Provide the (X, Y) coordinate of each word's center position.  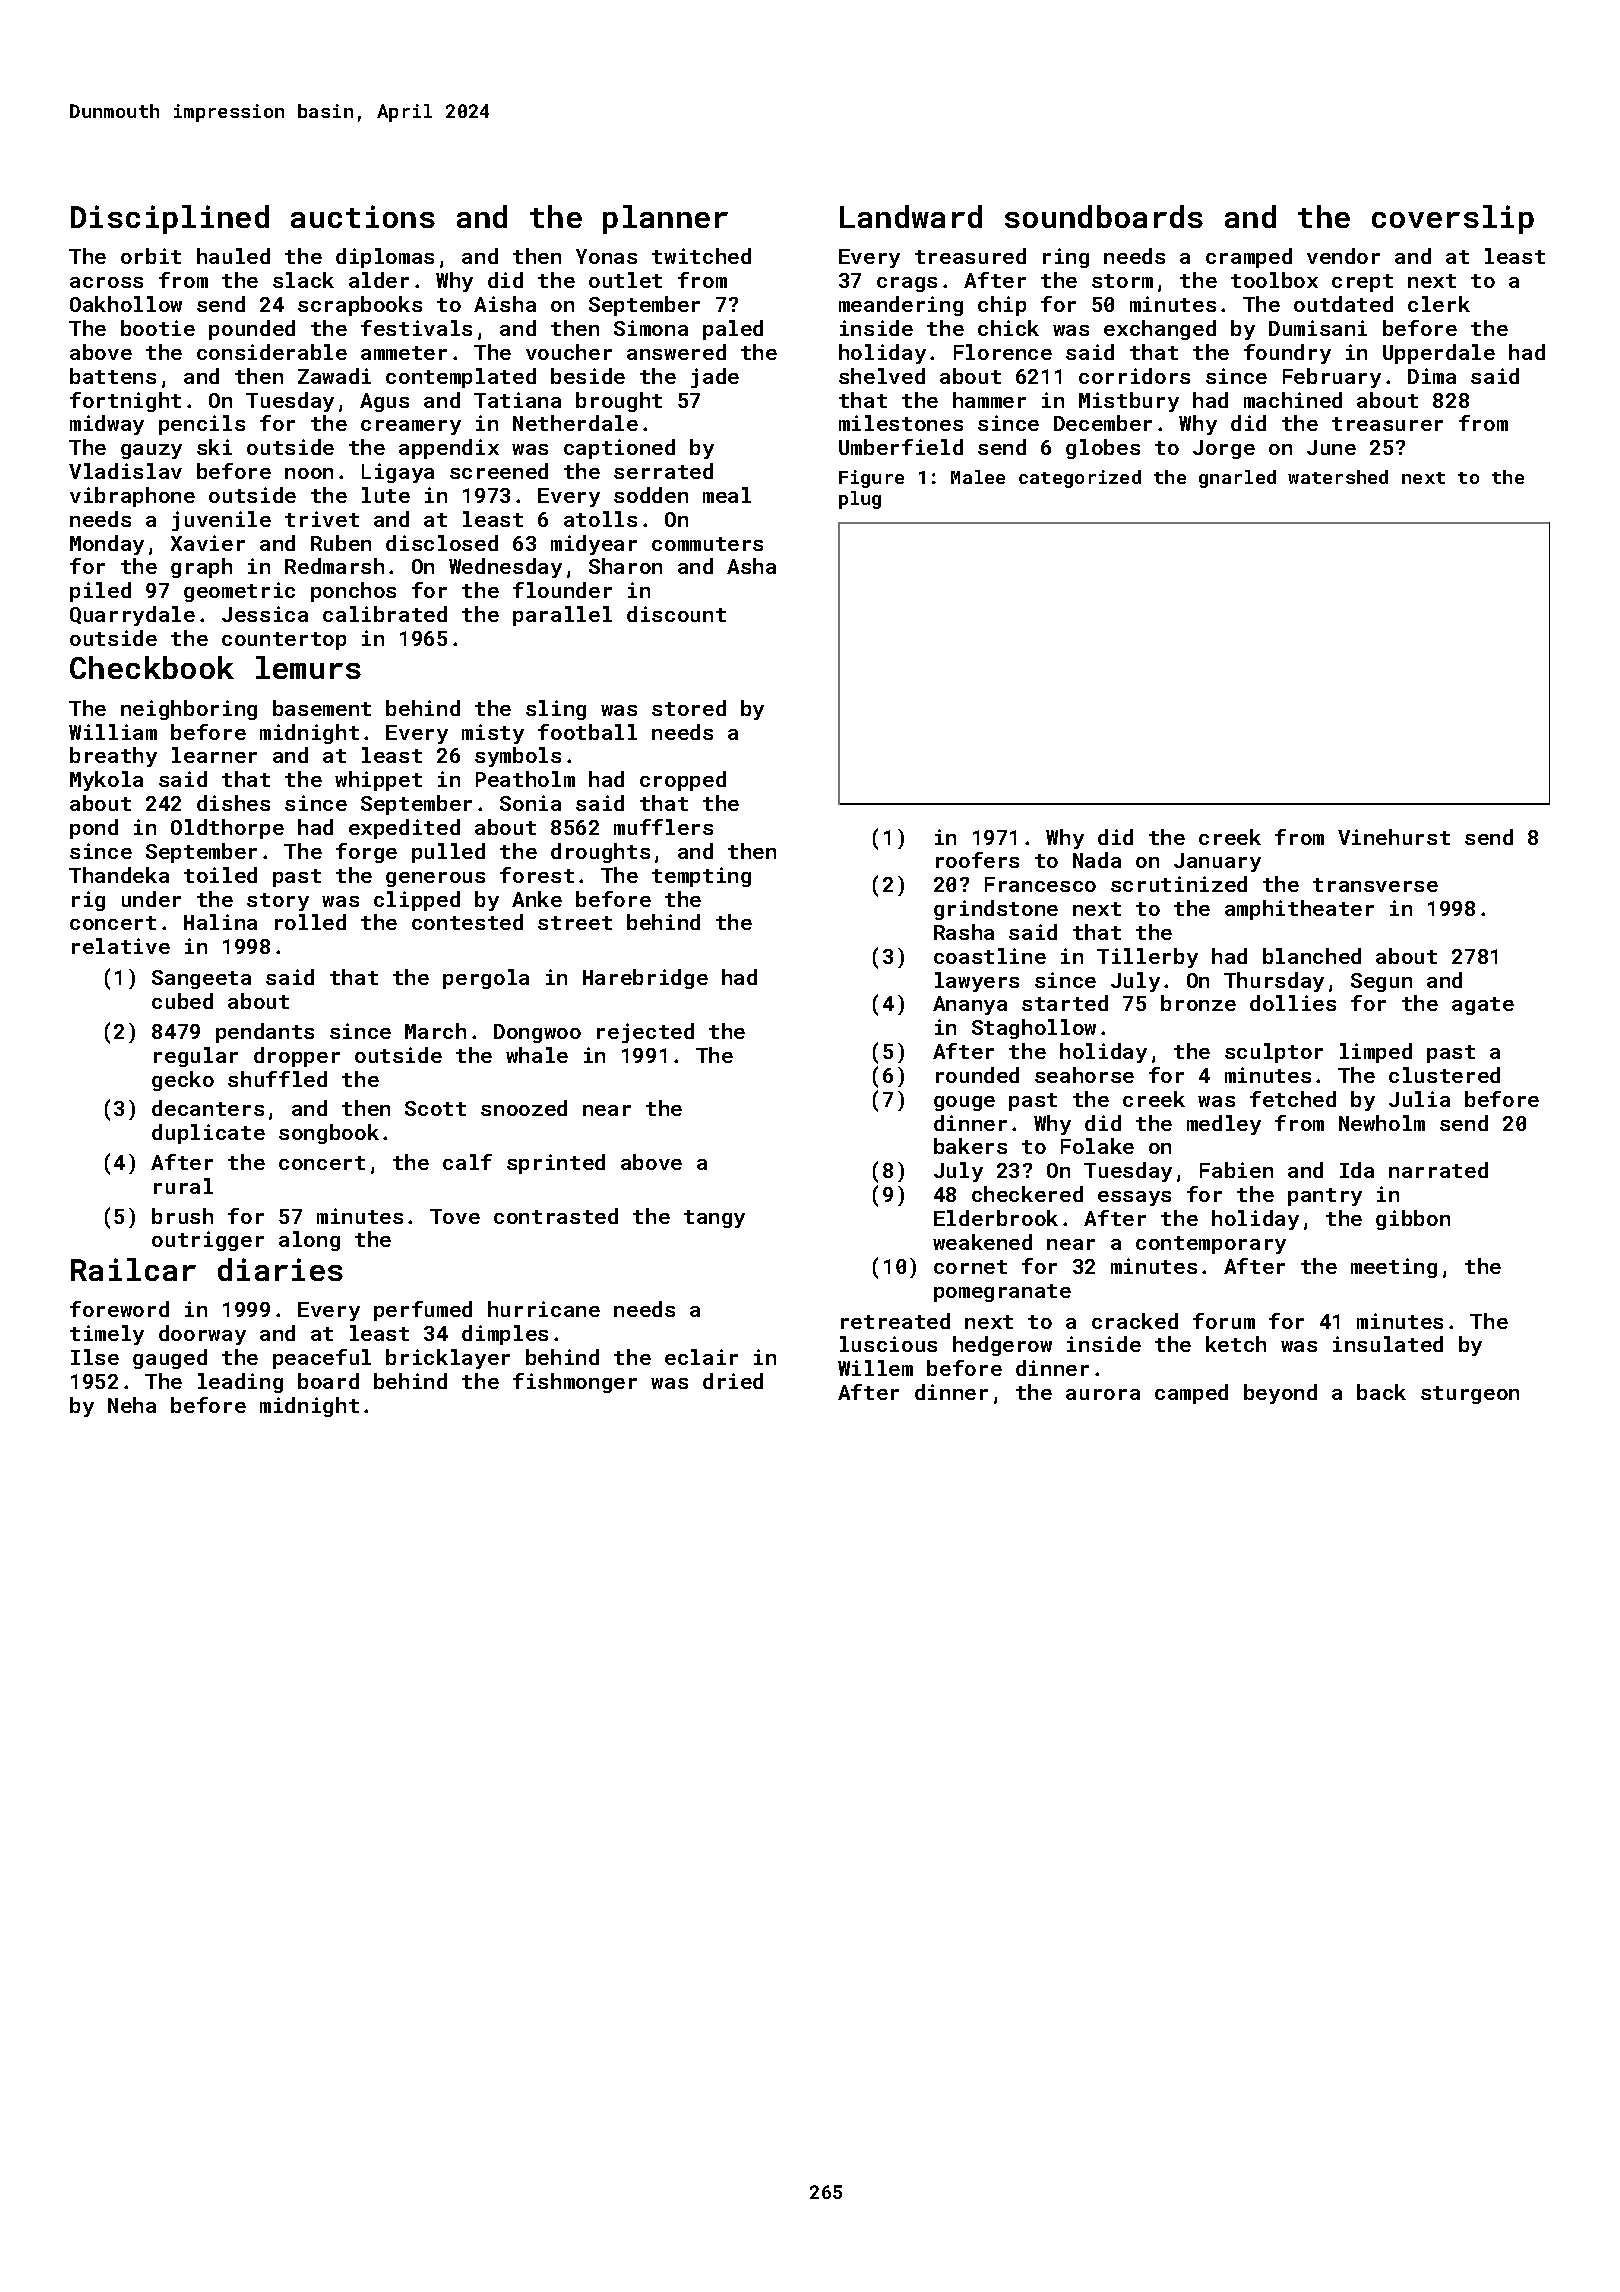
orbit (151, 256)
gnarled (1237, 479)
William (113, 732)
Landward (911, 216)
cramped (1249, 258)
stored (689, 708)
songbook (329, 1134)
